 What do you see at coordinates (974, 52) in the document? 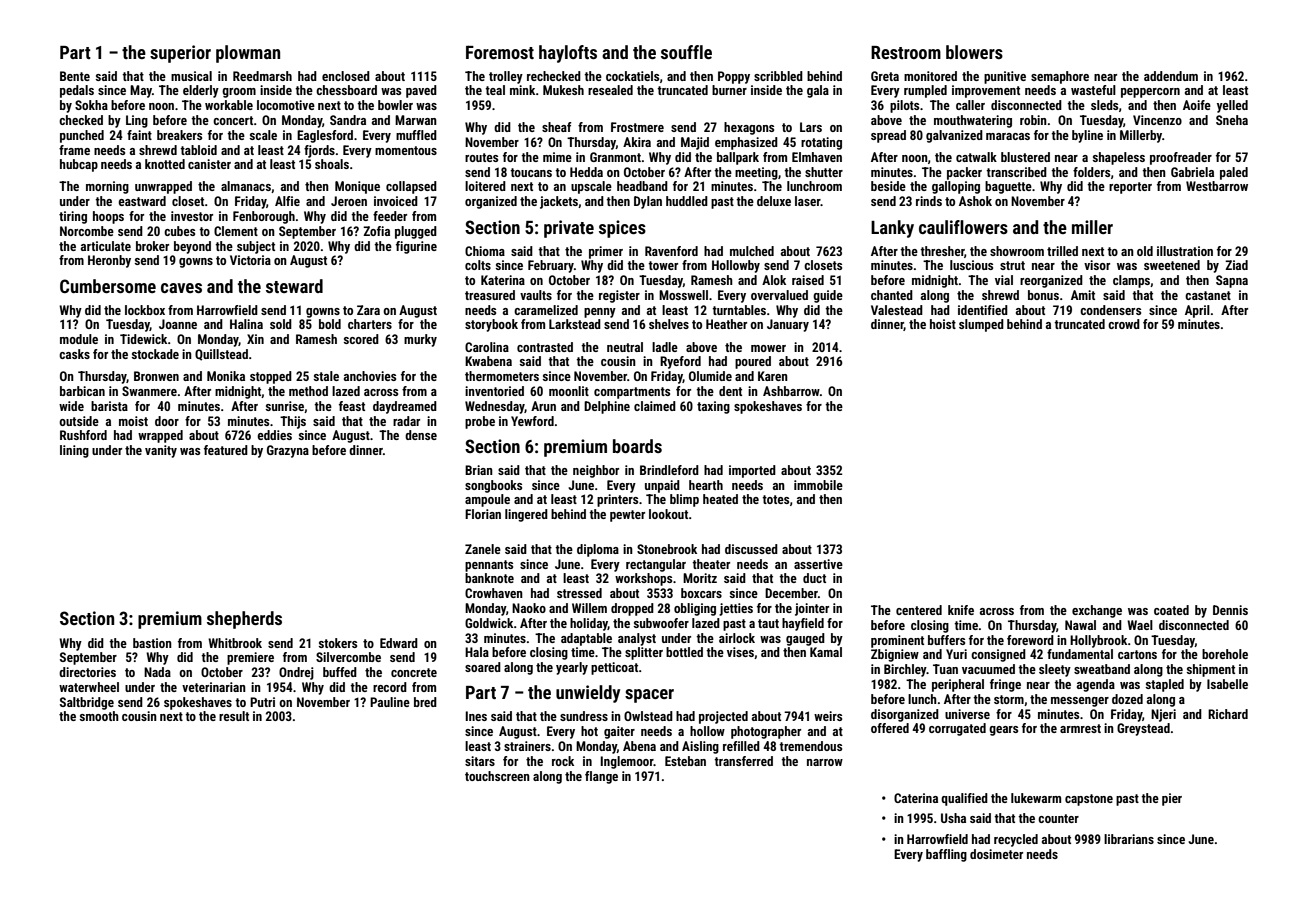
I see `blowers` at bounding box center [974, 52].
